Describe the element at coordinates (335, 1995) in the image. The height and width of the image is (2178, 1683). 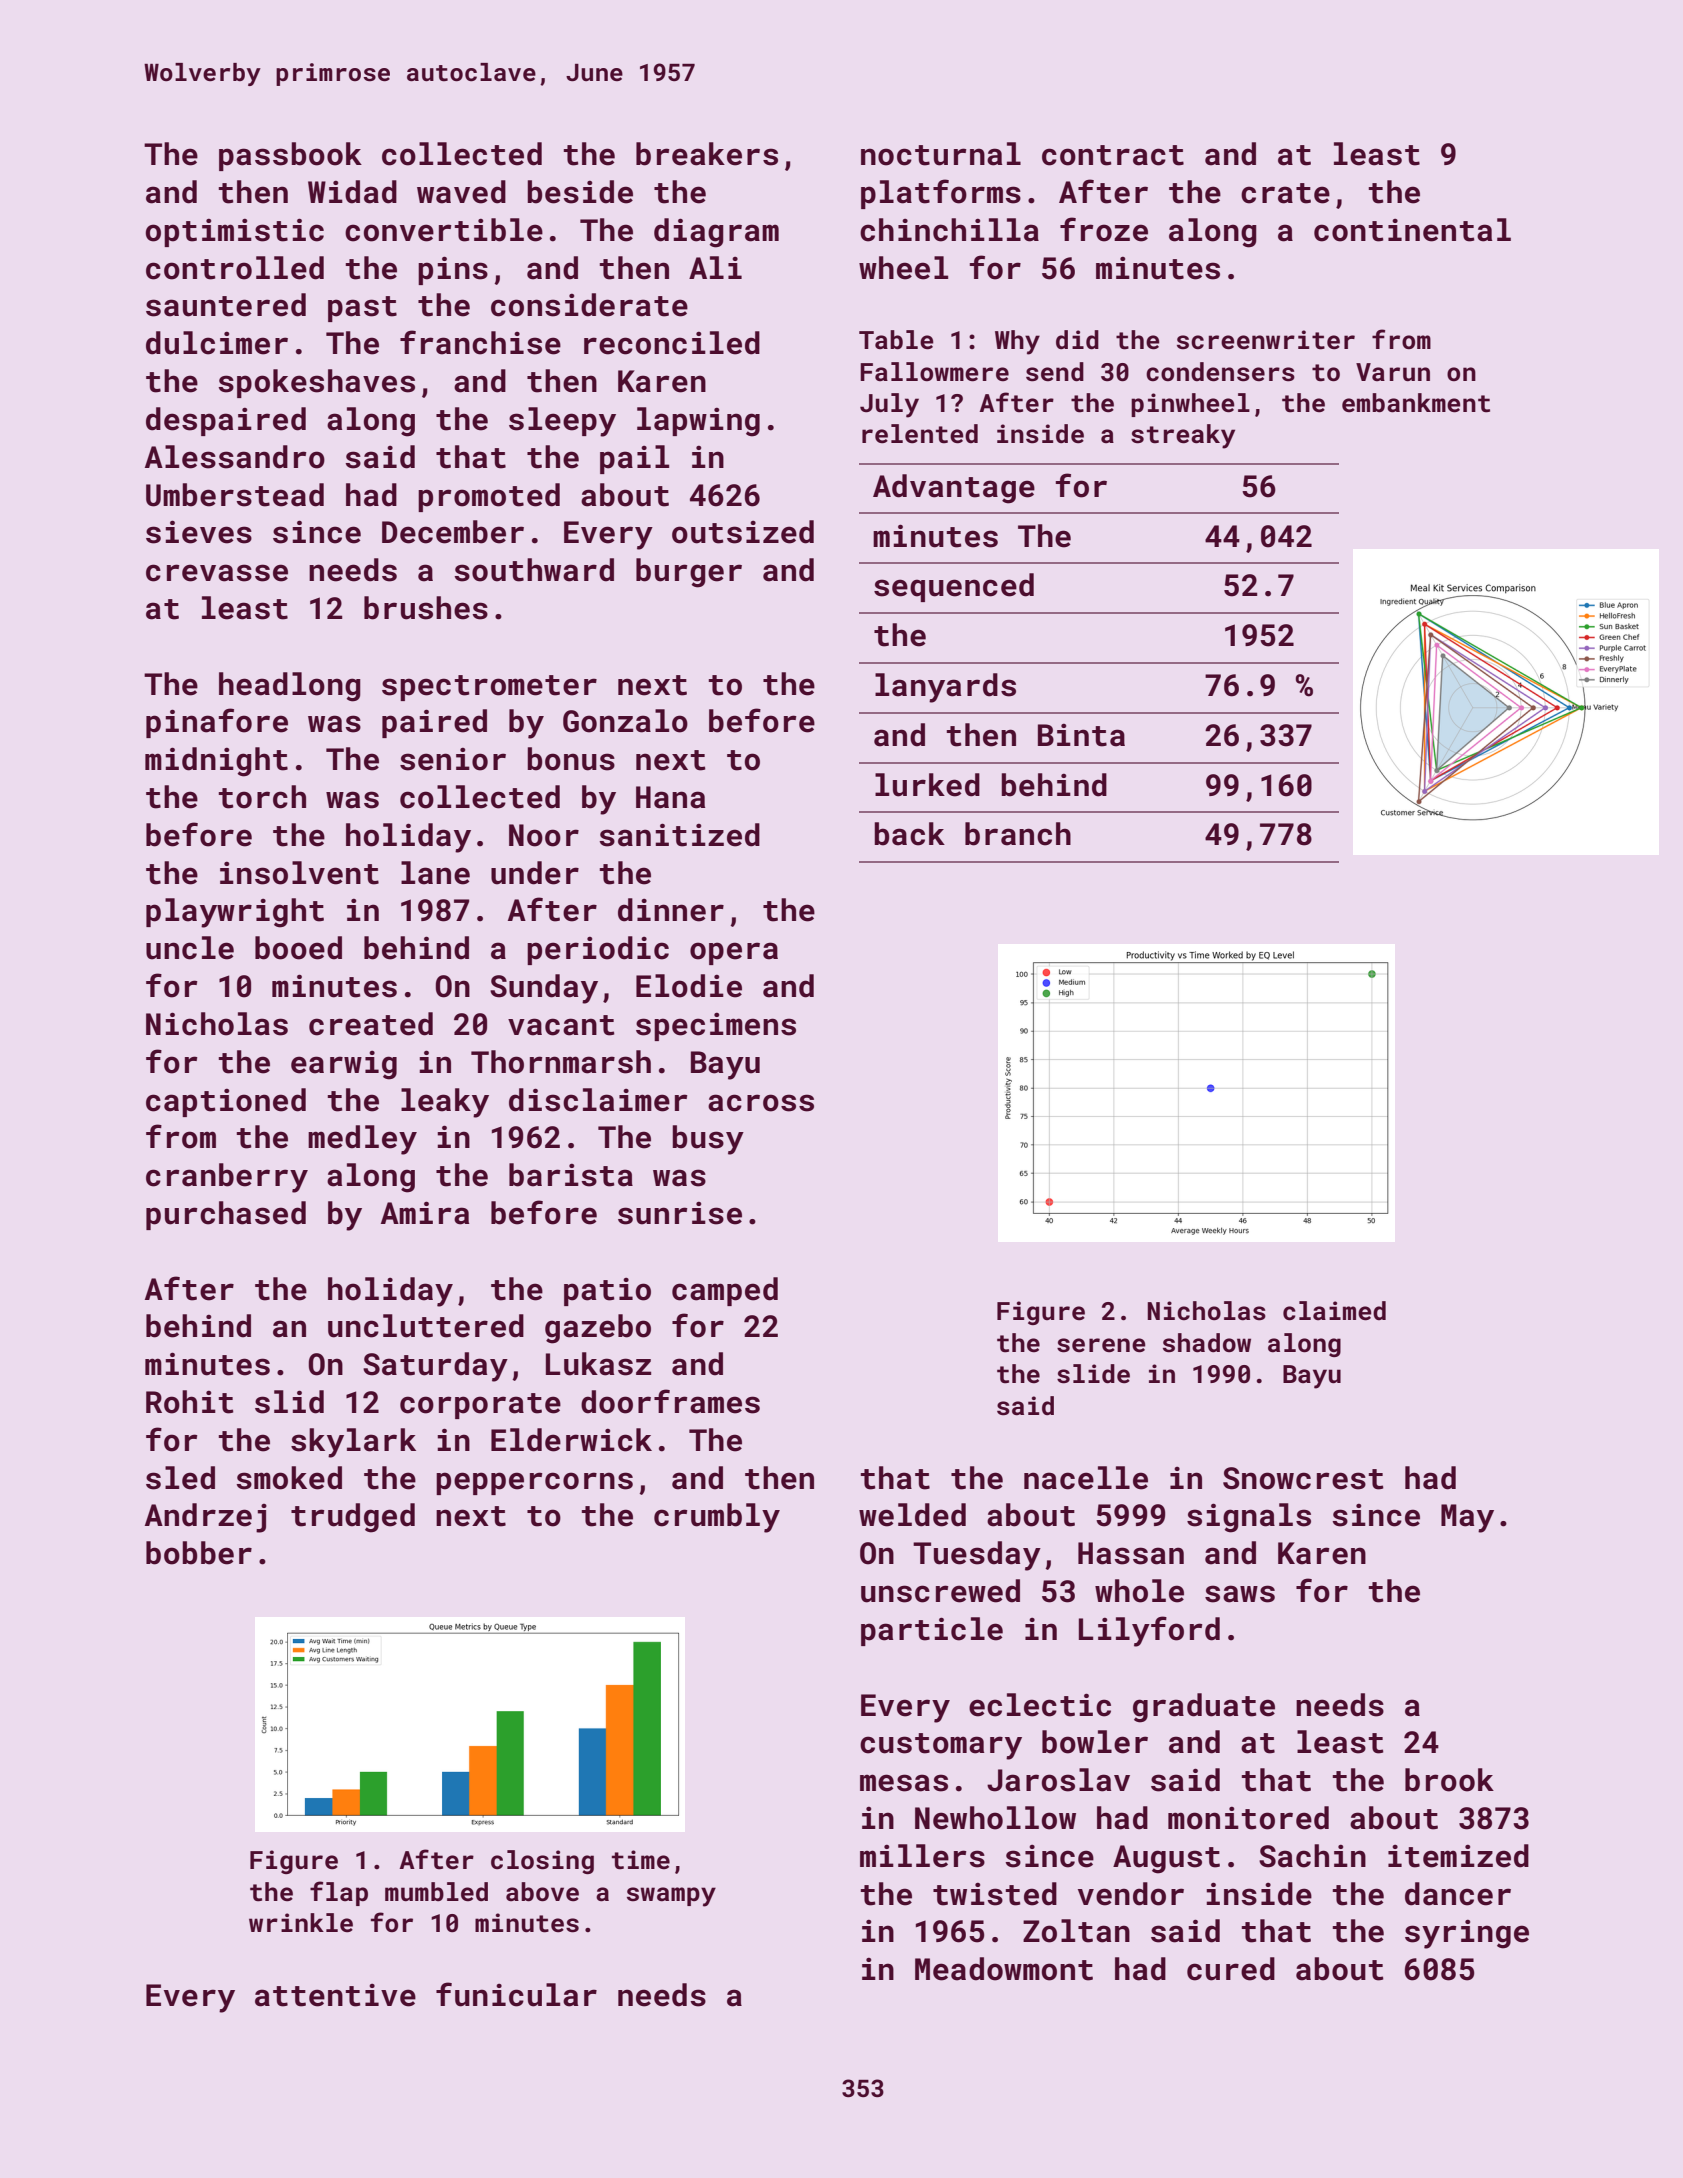
I see `attentive` at that location.
